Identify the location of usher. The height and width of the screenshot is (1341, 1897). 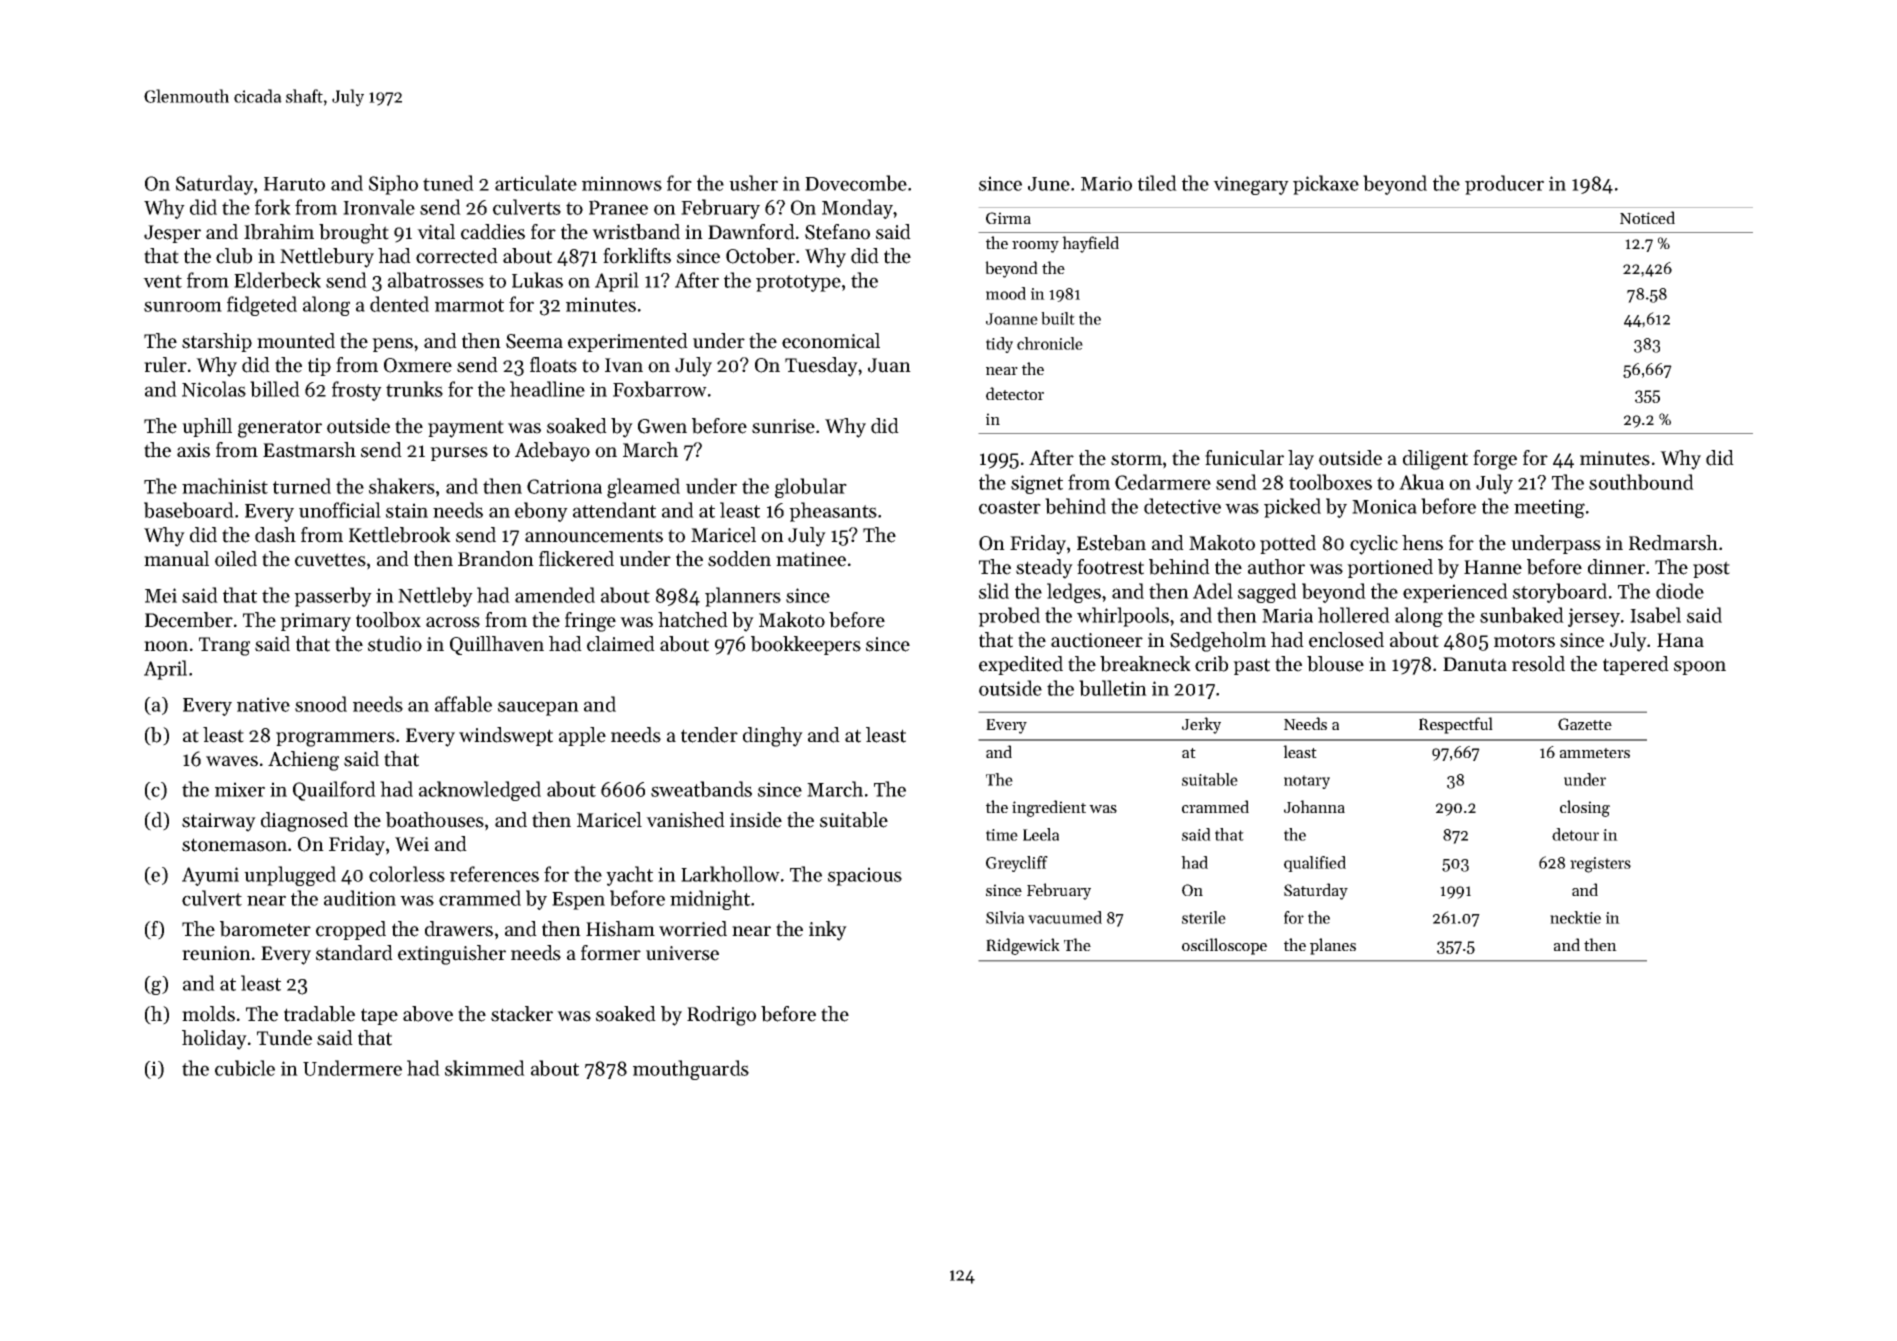
(753, 183).
